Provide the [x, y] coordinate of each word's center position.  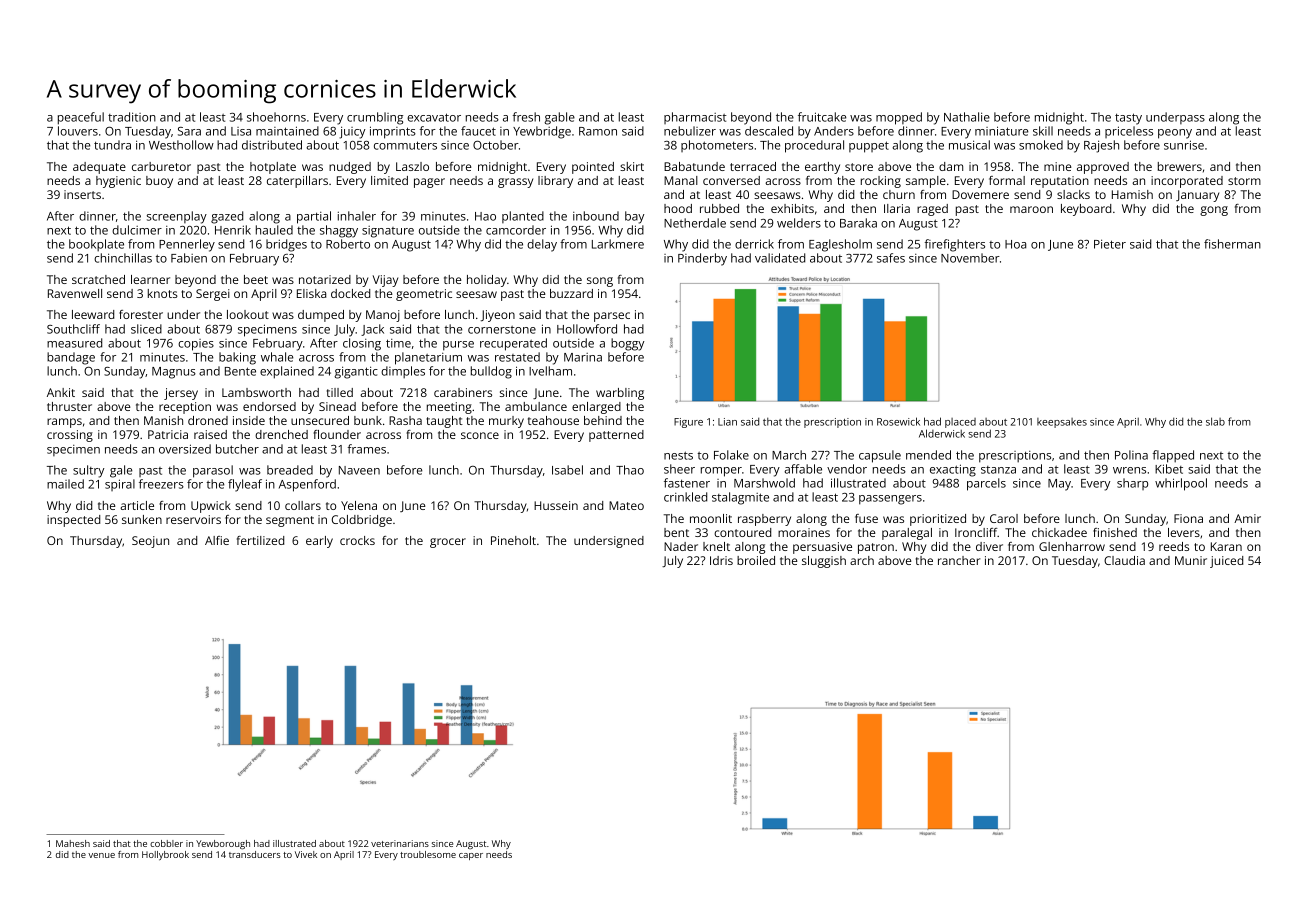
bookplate [96, 245]
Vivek [306, 854]
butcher [237, 449]
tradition [132, 117]
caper [471, 856]
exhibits [792, 208]
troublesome [428, 854]
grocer [448, 543]
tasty [1128, 119]
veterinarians [400, 843]
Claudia [1124, 560]
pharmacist [695, 118]
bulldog [491, 372]
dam [951, 166]
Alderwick [942, 433]
